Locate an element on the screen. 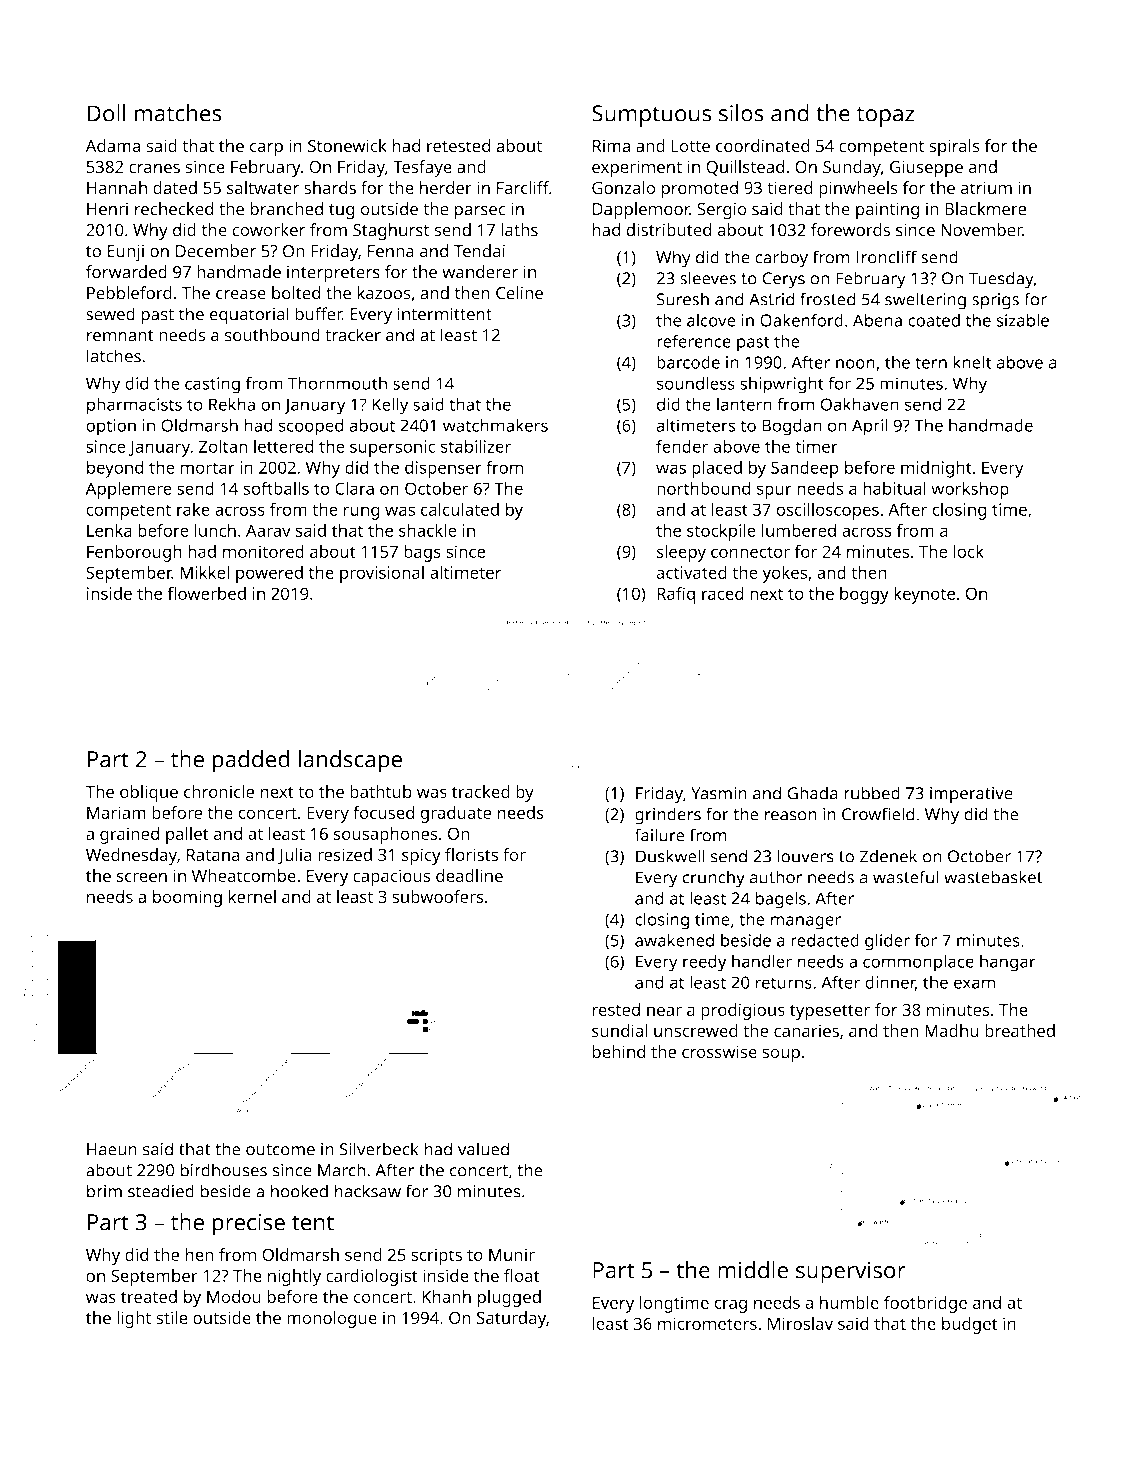 This screenshot has height=1480, width=1144. stabilizer is located at coordinates (476, 446).
